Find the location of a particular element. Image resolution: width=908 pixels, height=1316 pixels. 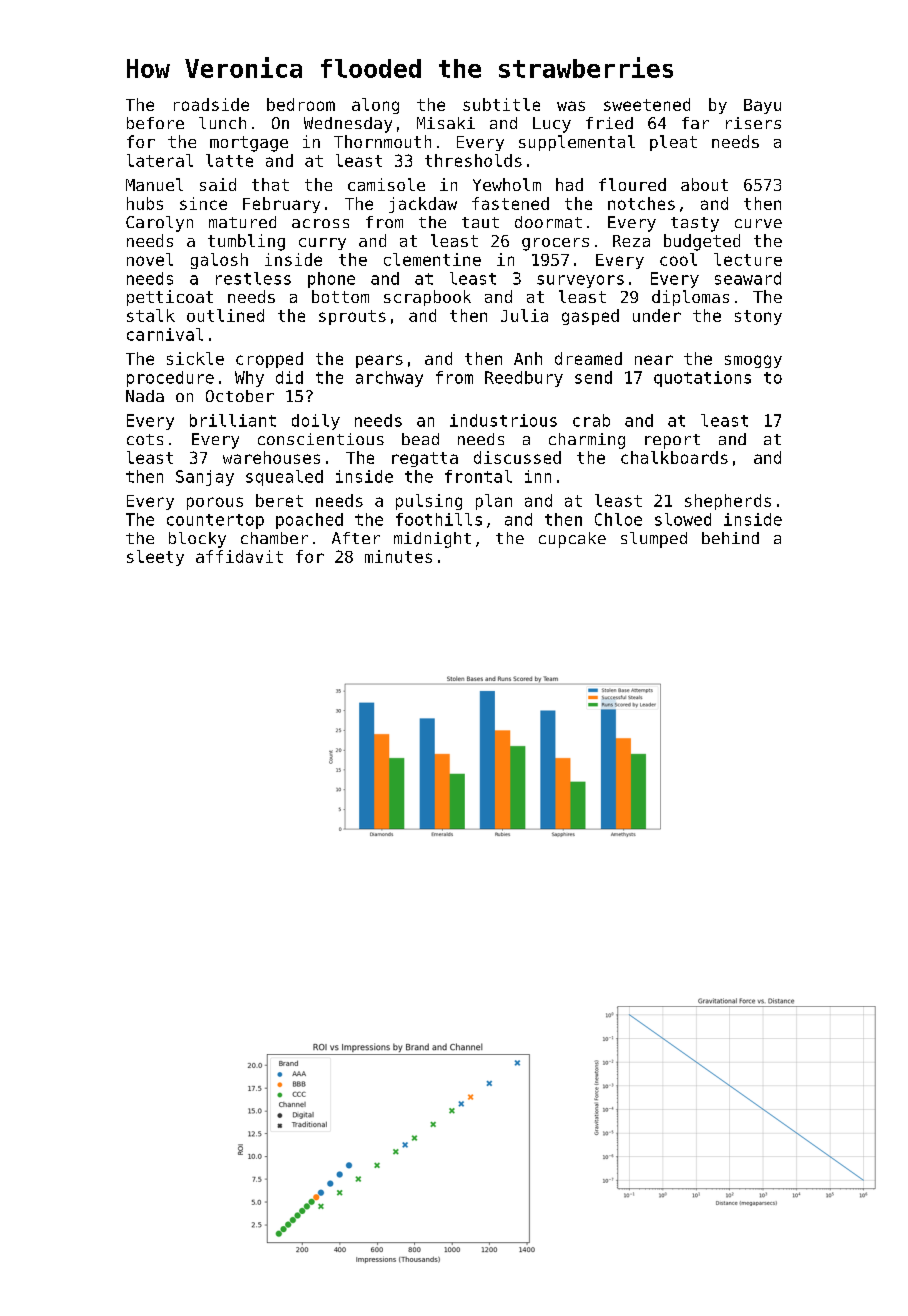

notches is located at coordinates (641, 203).
